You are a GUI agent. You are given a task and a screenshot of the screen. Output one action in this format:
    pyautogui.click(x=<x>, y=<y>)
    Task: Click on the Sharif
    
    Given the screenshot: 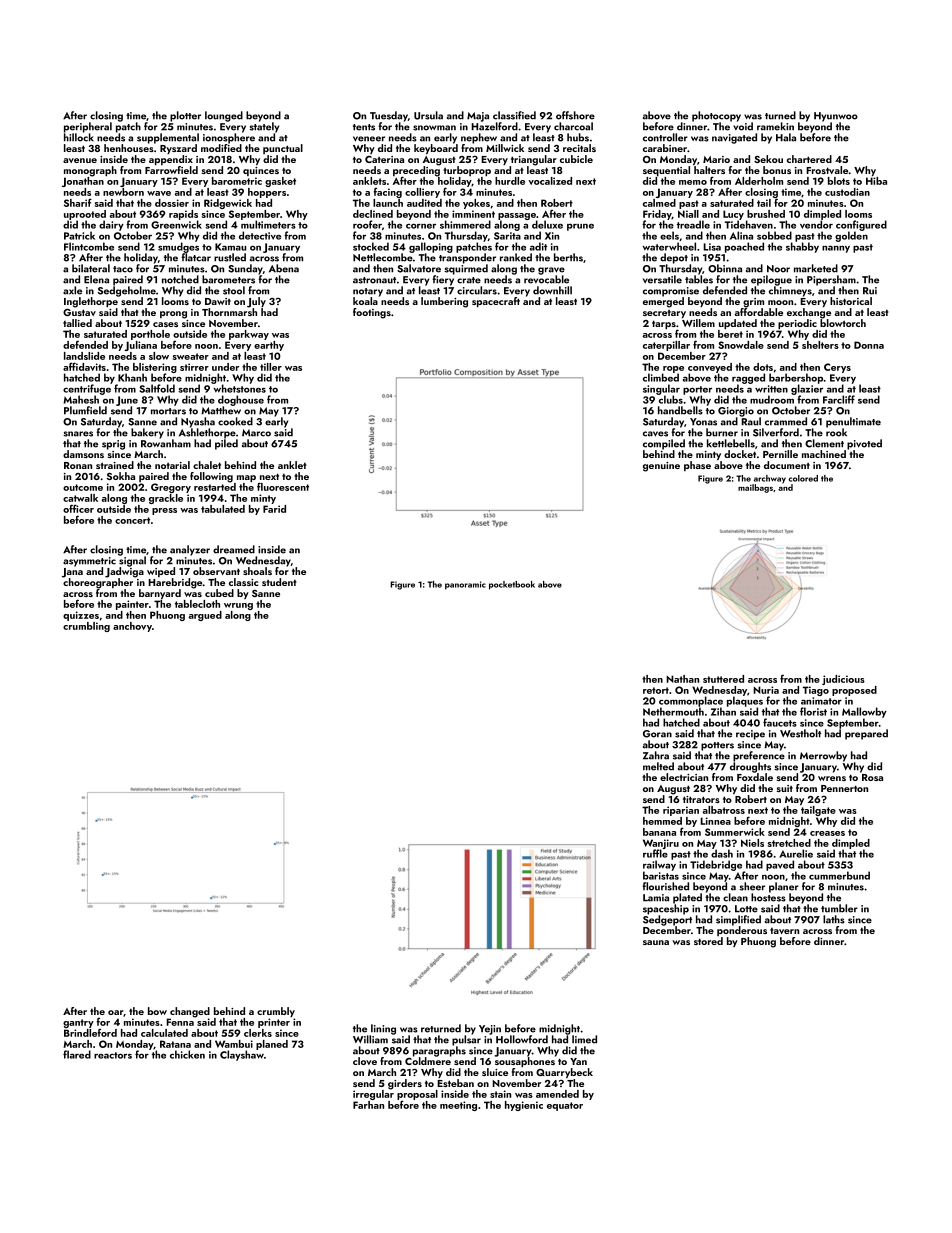 What is the action you would take?
    pyautogui.click(x=78, y=202)
